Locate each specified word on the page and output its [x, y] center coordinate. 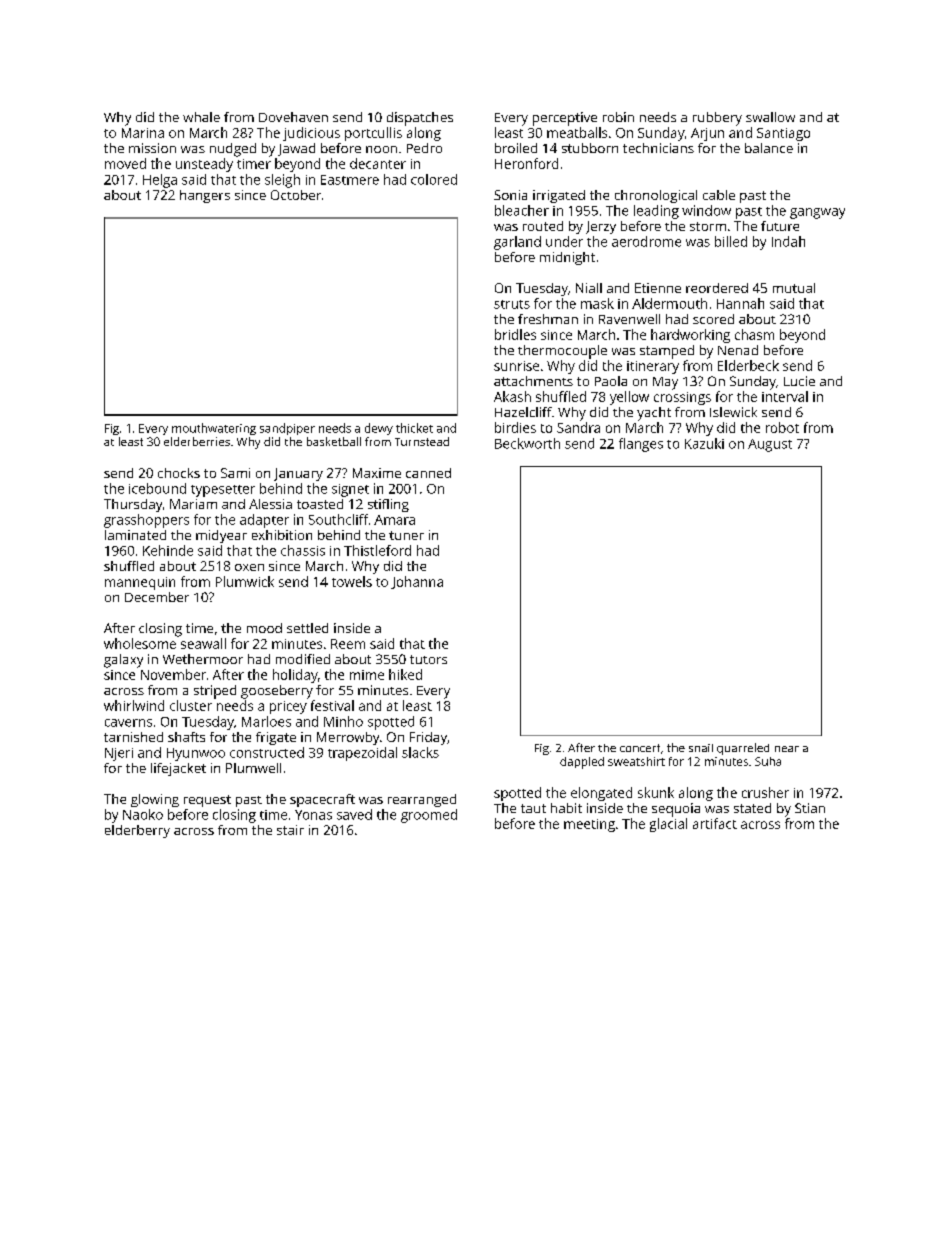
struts [512, 304]
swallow [770, 117]
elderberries [197, 441]
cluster [191, 705]
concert [640, 748]
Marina [143, 133]
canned [428, 473]
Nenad [738, 350]
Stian [810, 808]
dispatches [420, 119]
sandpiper [287, 429]
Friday [428, 738]
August [770, 445]
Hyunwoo [196, 754]
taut [533, 808]
